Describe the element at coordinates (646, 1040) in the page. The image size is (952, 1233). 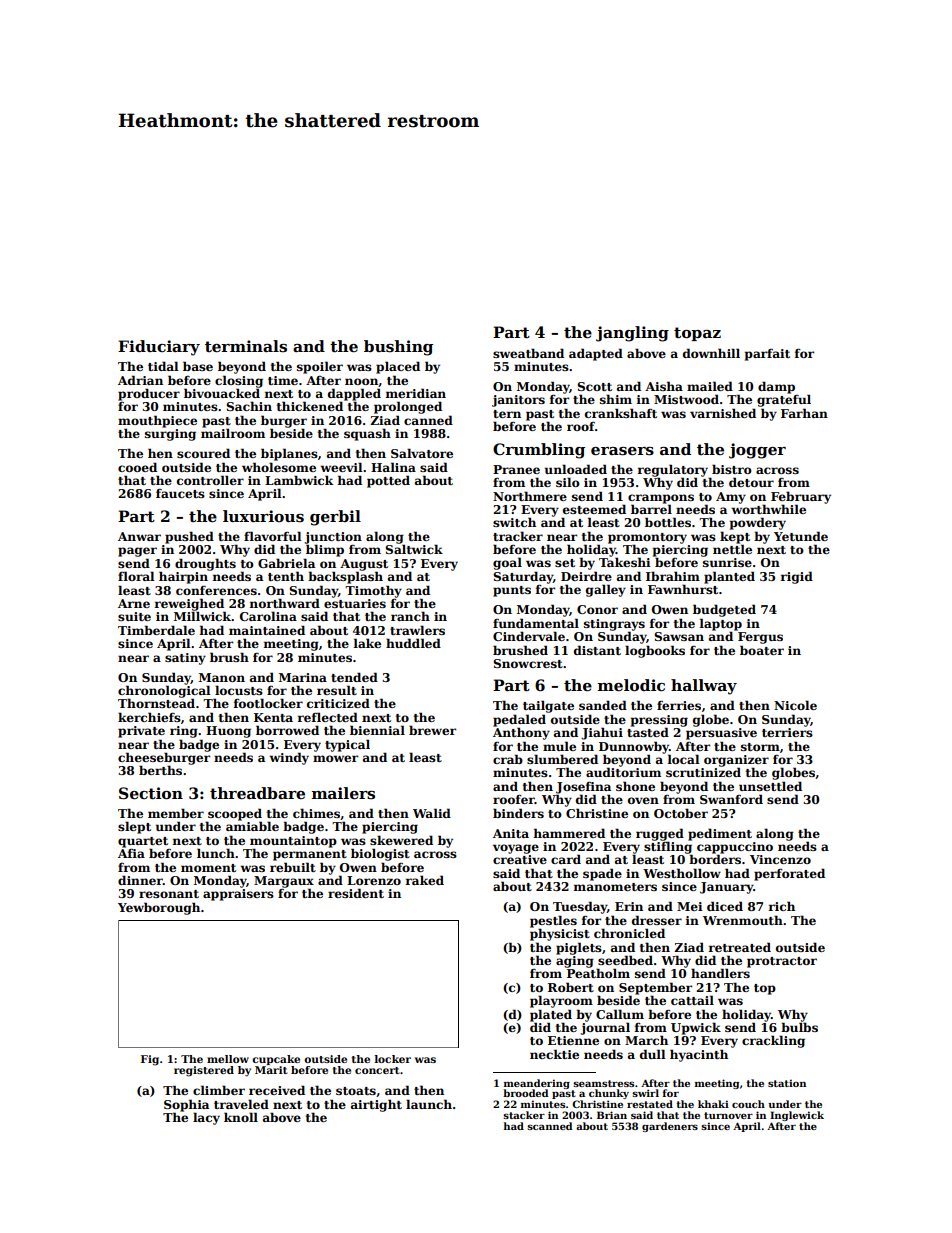
I see `March` at that location.
